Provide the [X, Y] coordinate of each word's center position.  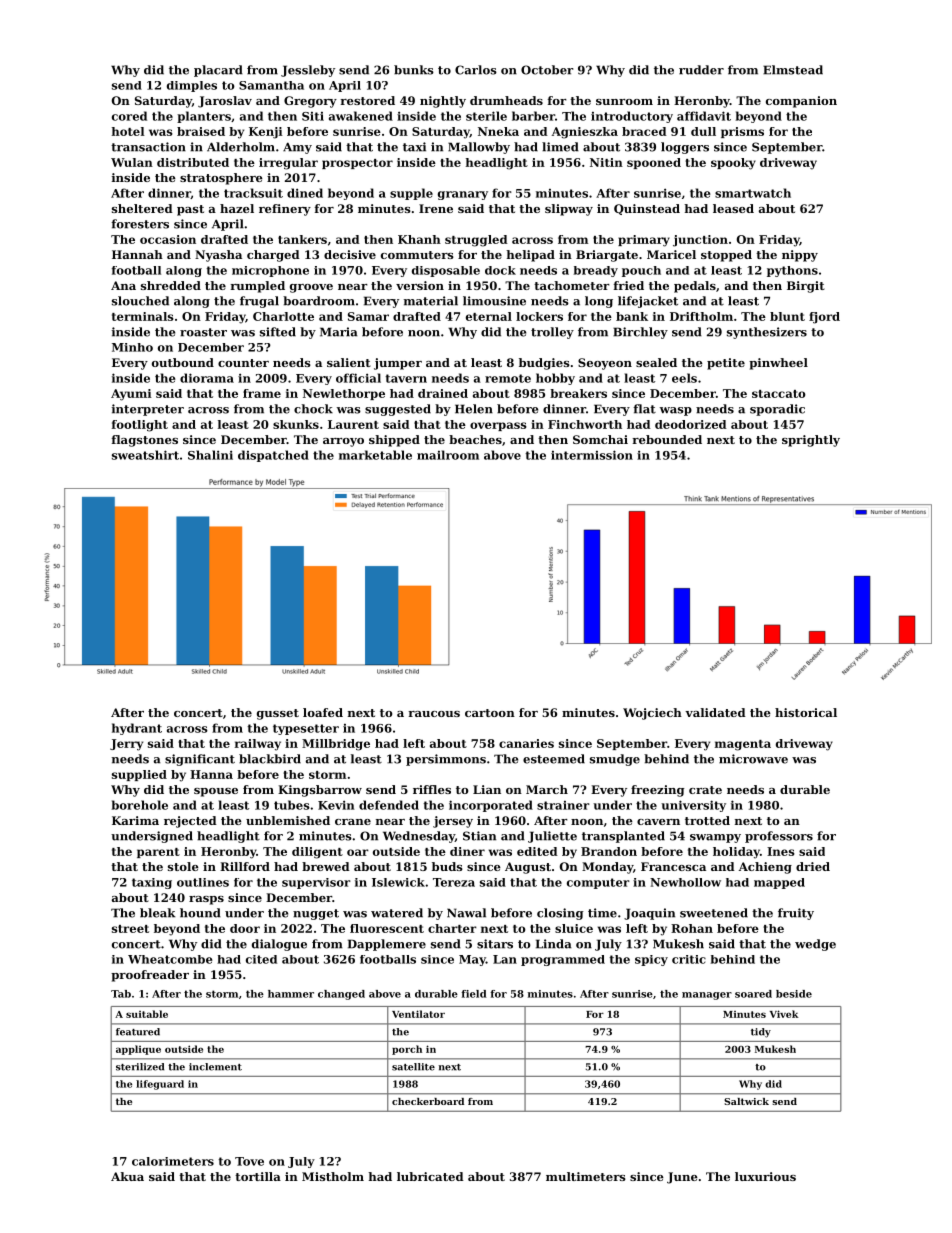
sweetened [714, 913]
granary [463, 195]
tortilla [258, 1176]
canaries [526, 743]
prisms [742, 132]
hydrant [137, 729]
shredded [171, 285]
